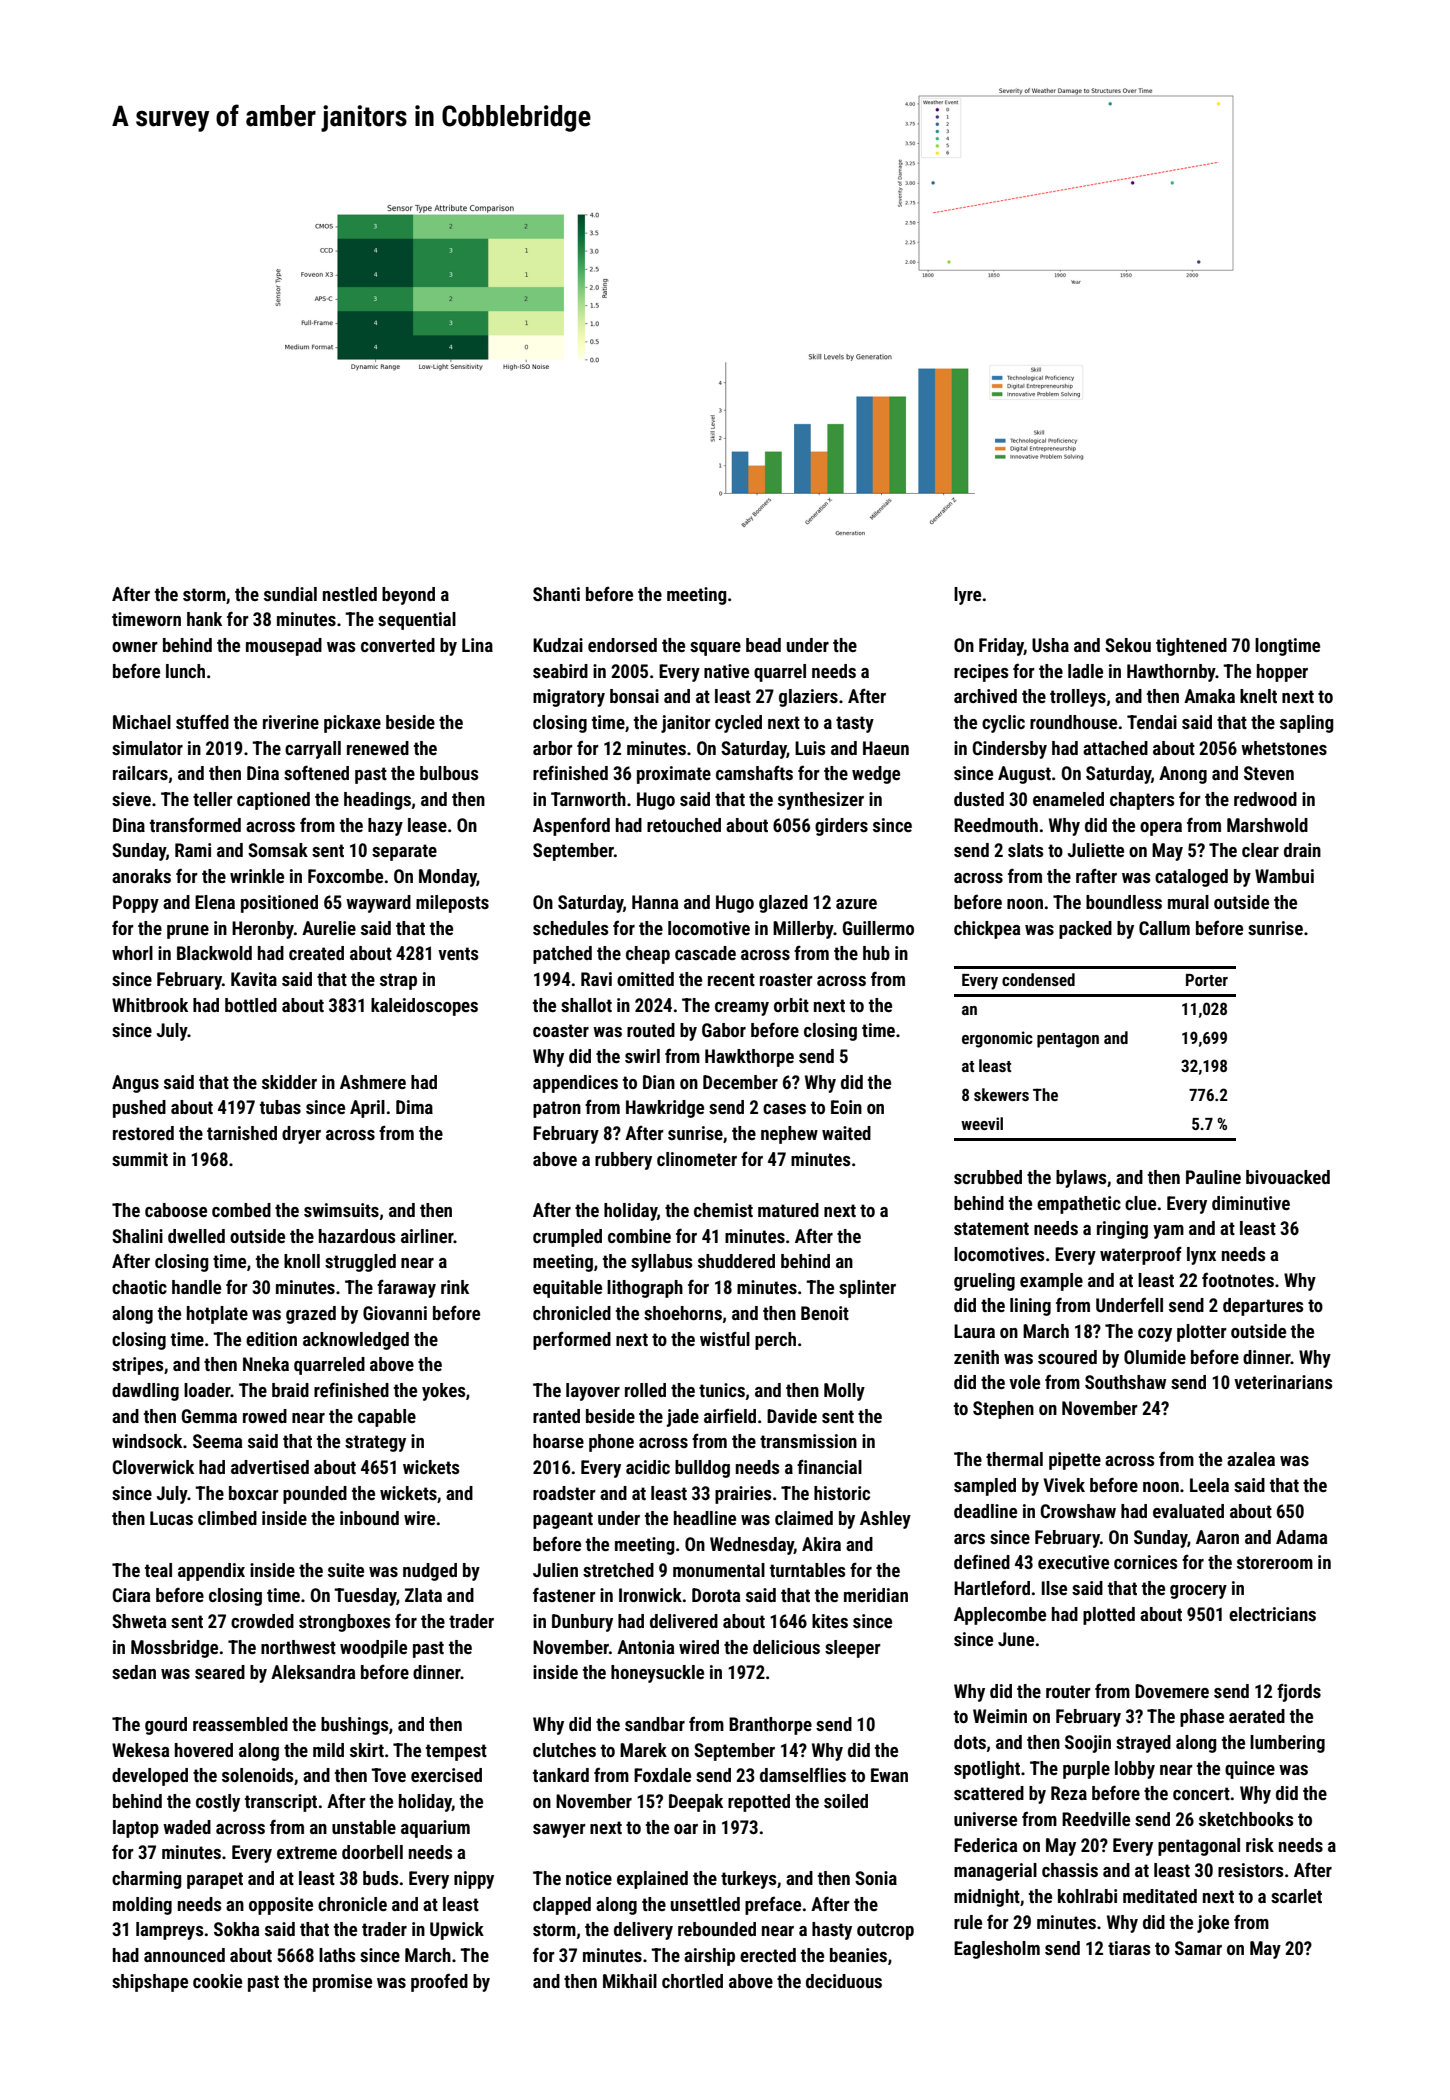 The image size is (1450, 2100). Describe the element at coordinates (596, 979) in the image. I see `Ravi` at that location.
